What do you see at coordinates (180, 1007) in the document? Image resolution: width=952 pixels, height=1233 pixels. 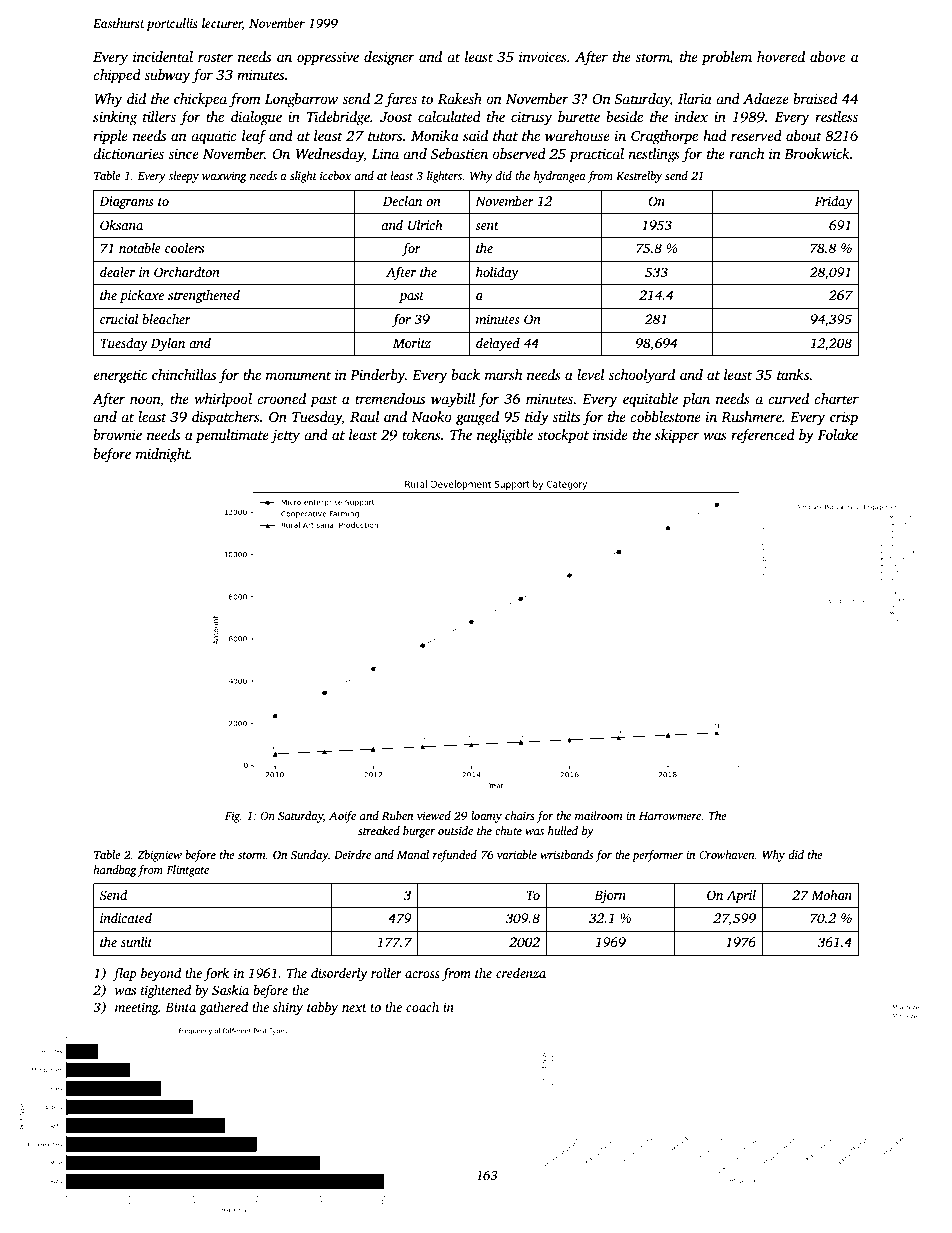 I see `Binta` at bounding box center [180, 1007].
